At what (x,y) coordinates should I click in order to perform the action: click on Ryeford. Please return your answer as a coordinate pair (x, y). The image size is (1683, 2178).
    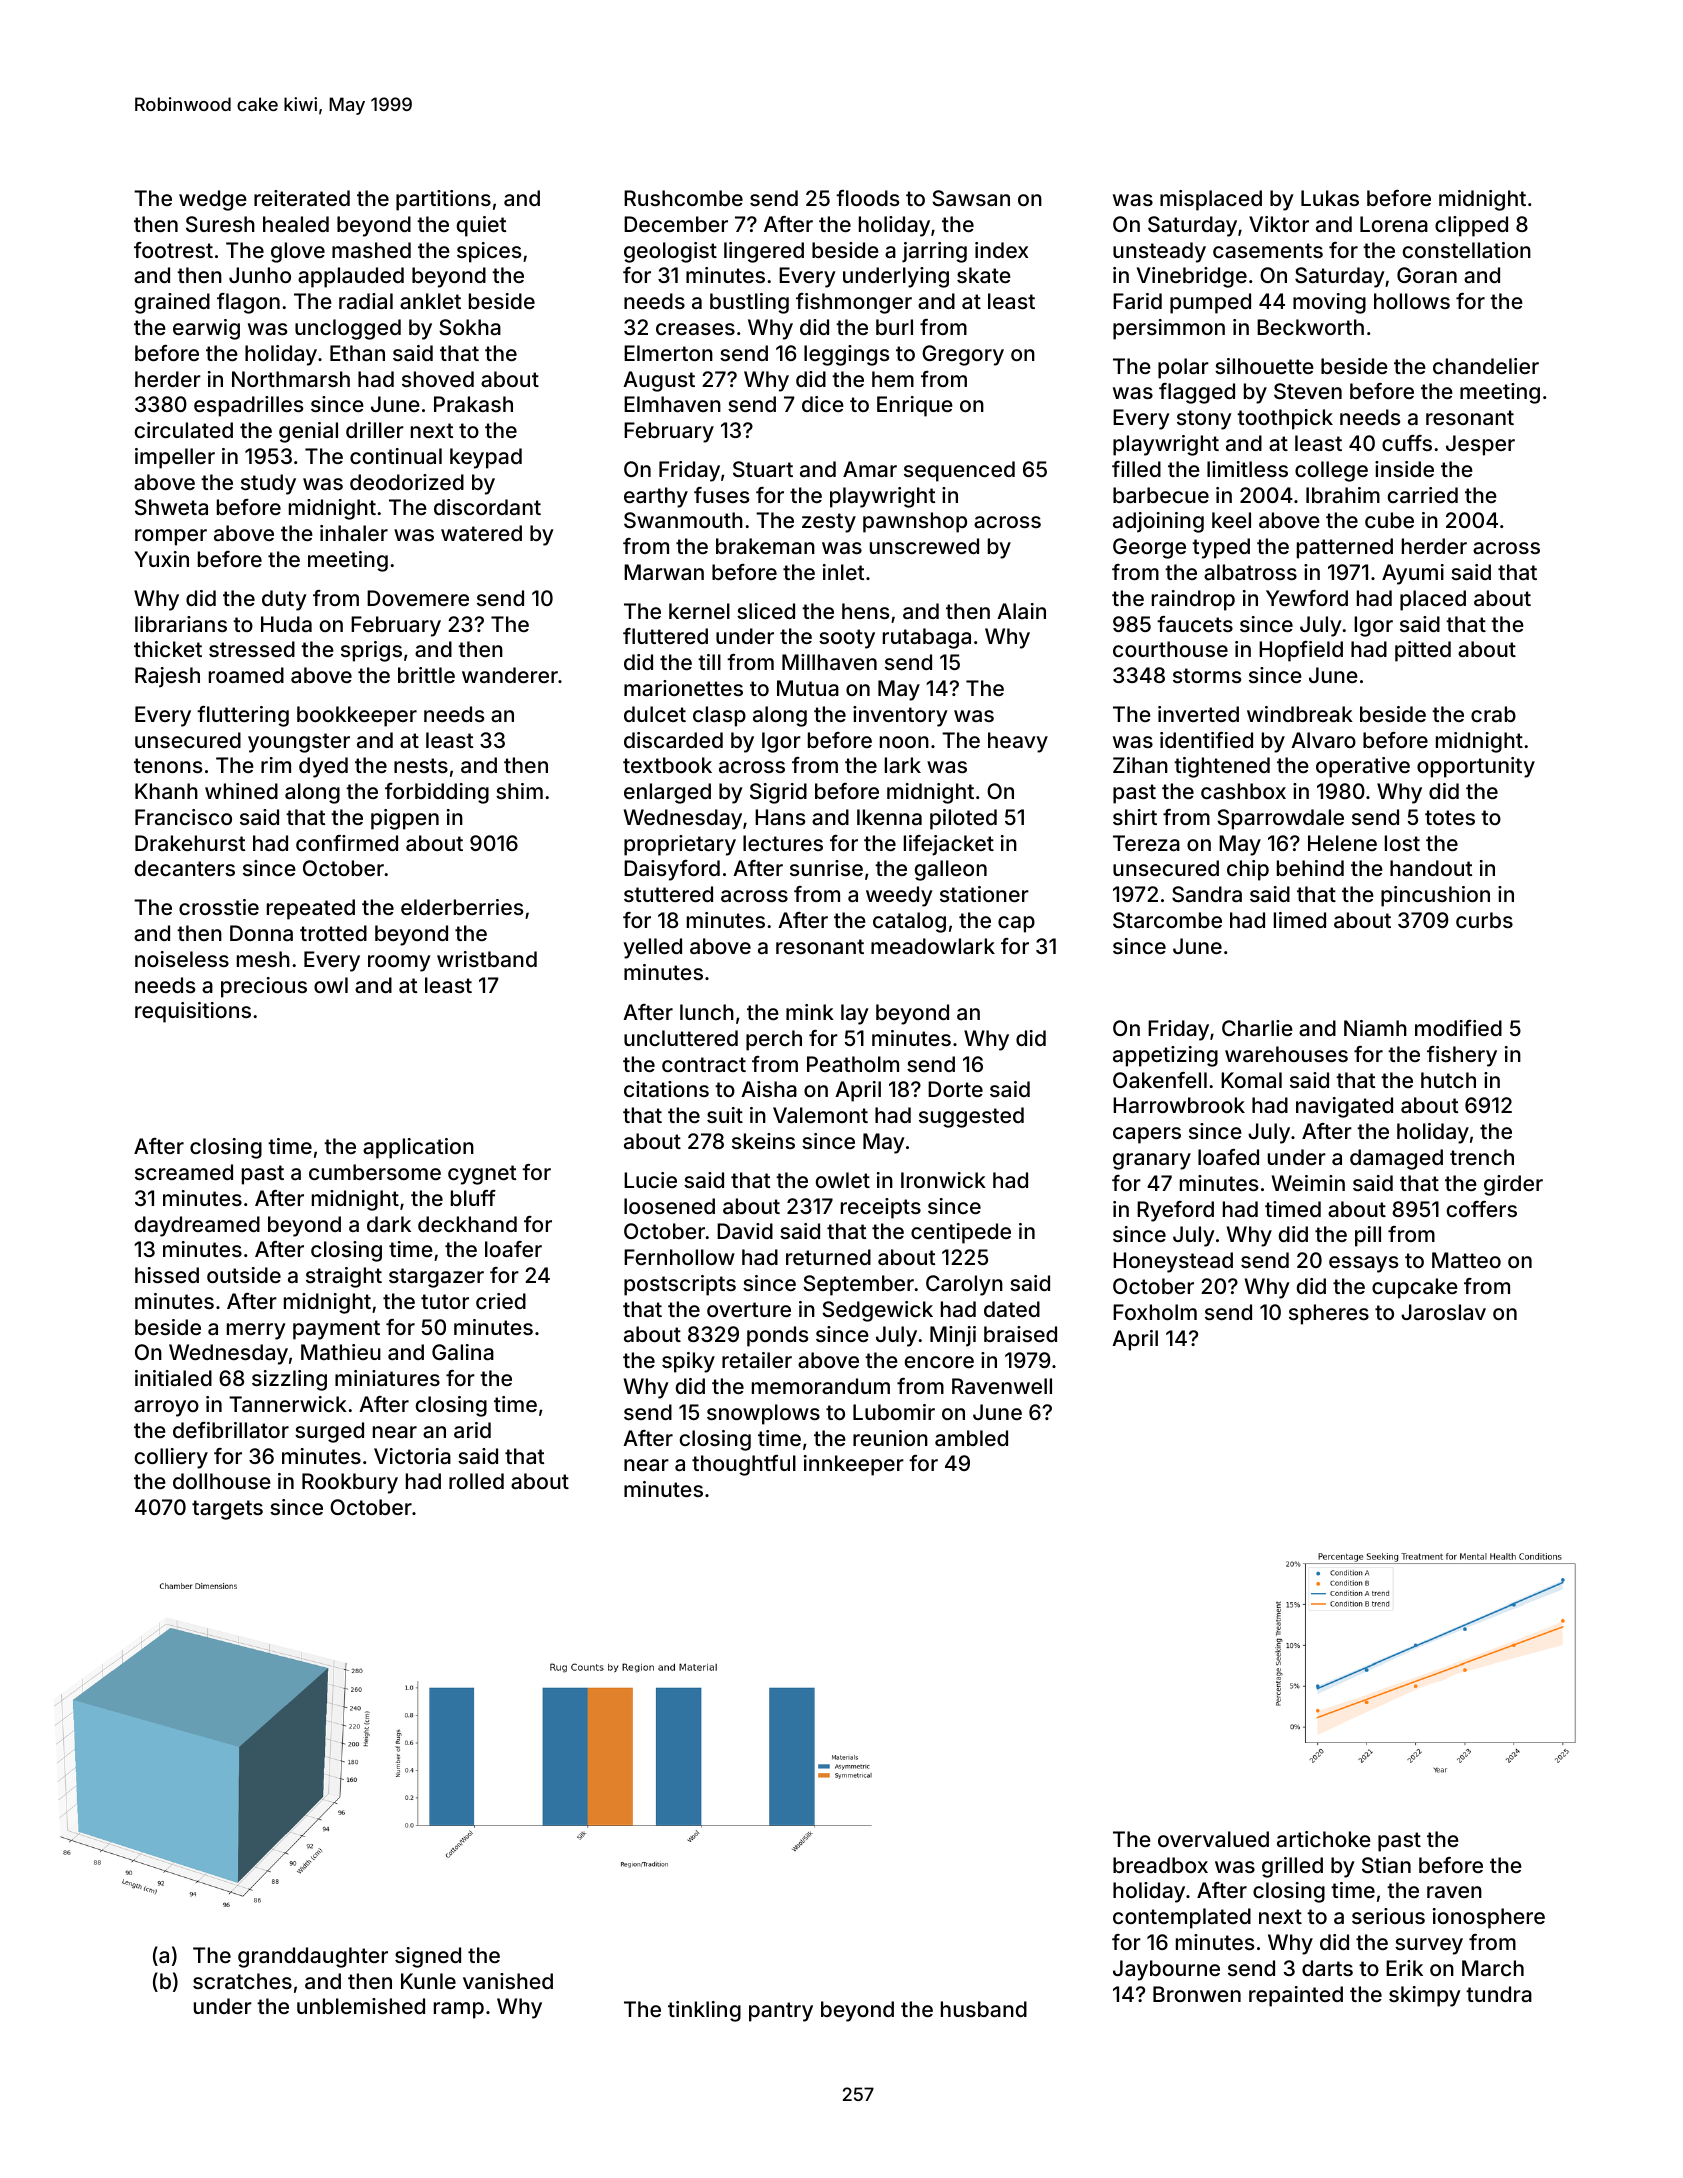
    Looking at the image, I should click on (1175, 1211).
